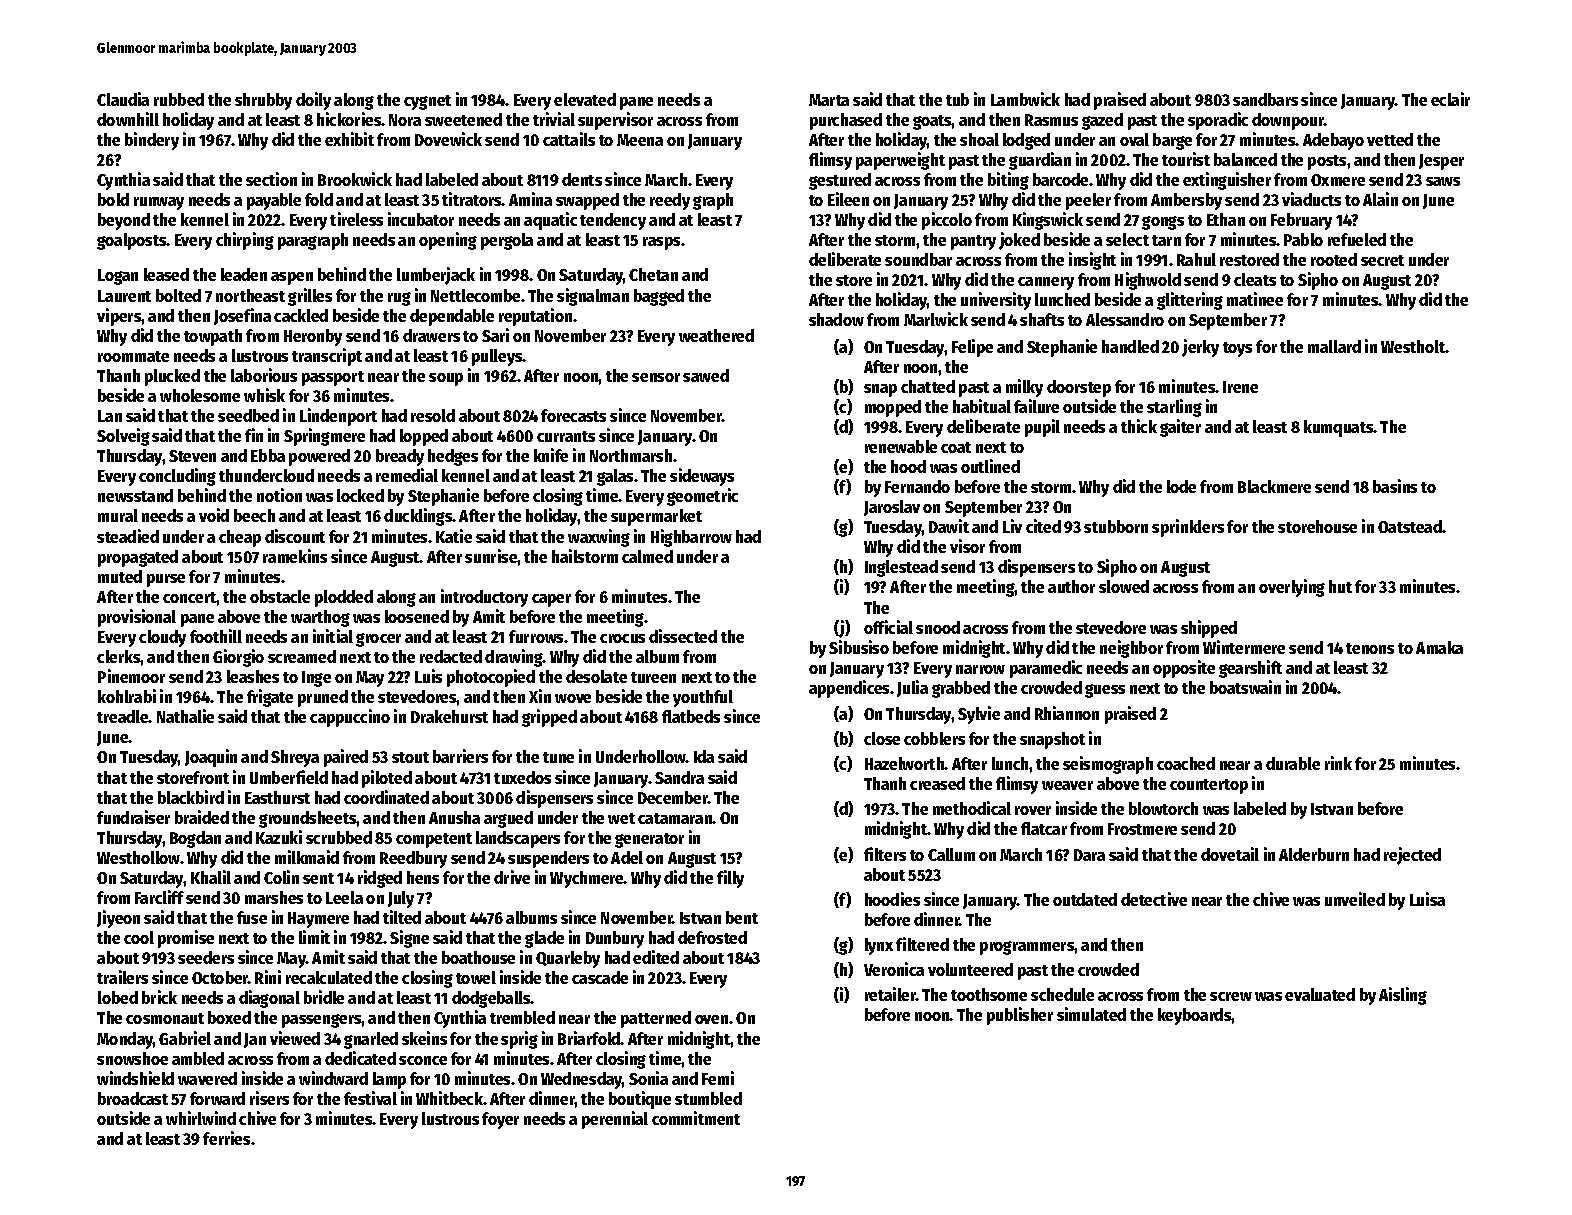  Describe the element at coordinates (706, 375) in the document. I see `sawed` at that location.
